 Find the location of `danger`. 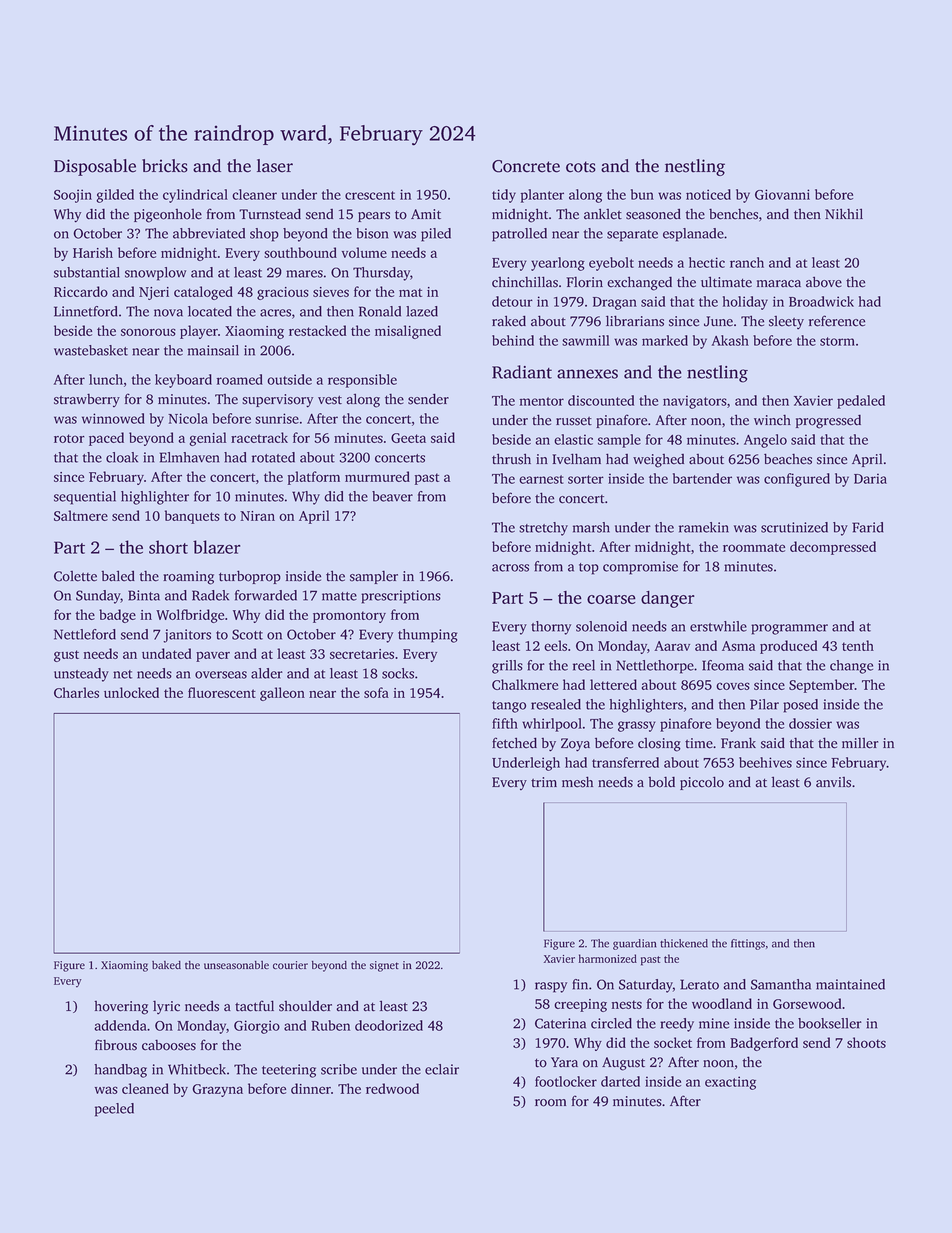

danger is located at coordinates (668, 599).
